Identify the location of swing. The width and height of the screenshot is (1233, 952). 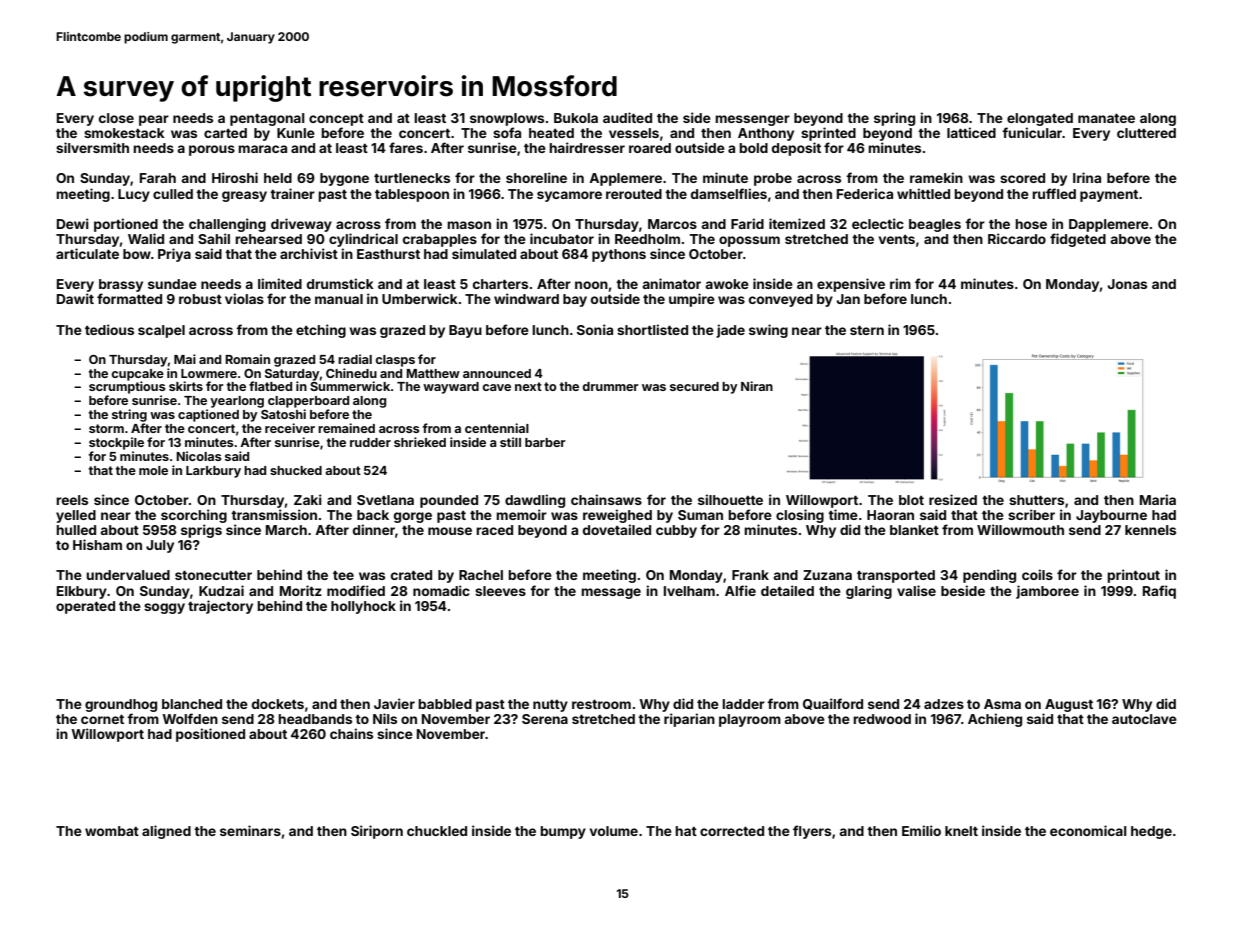
(768, 331).
